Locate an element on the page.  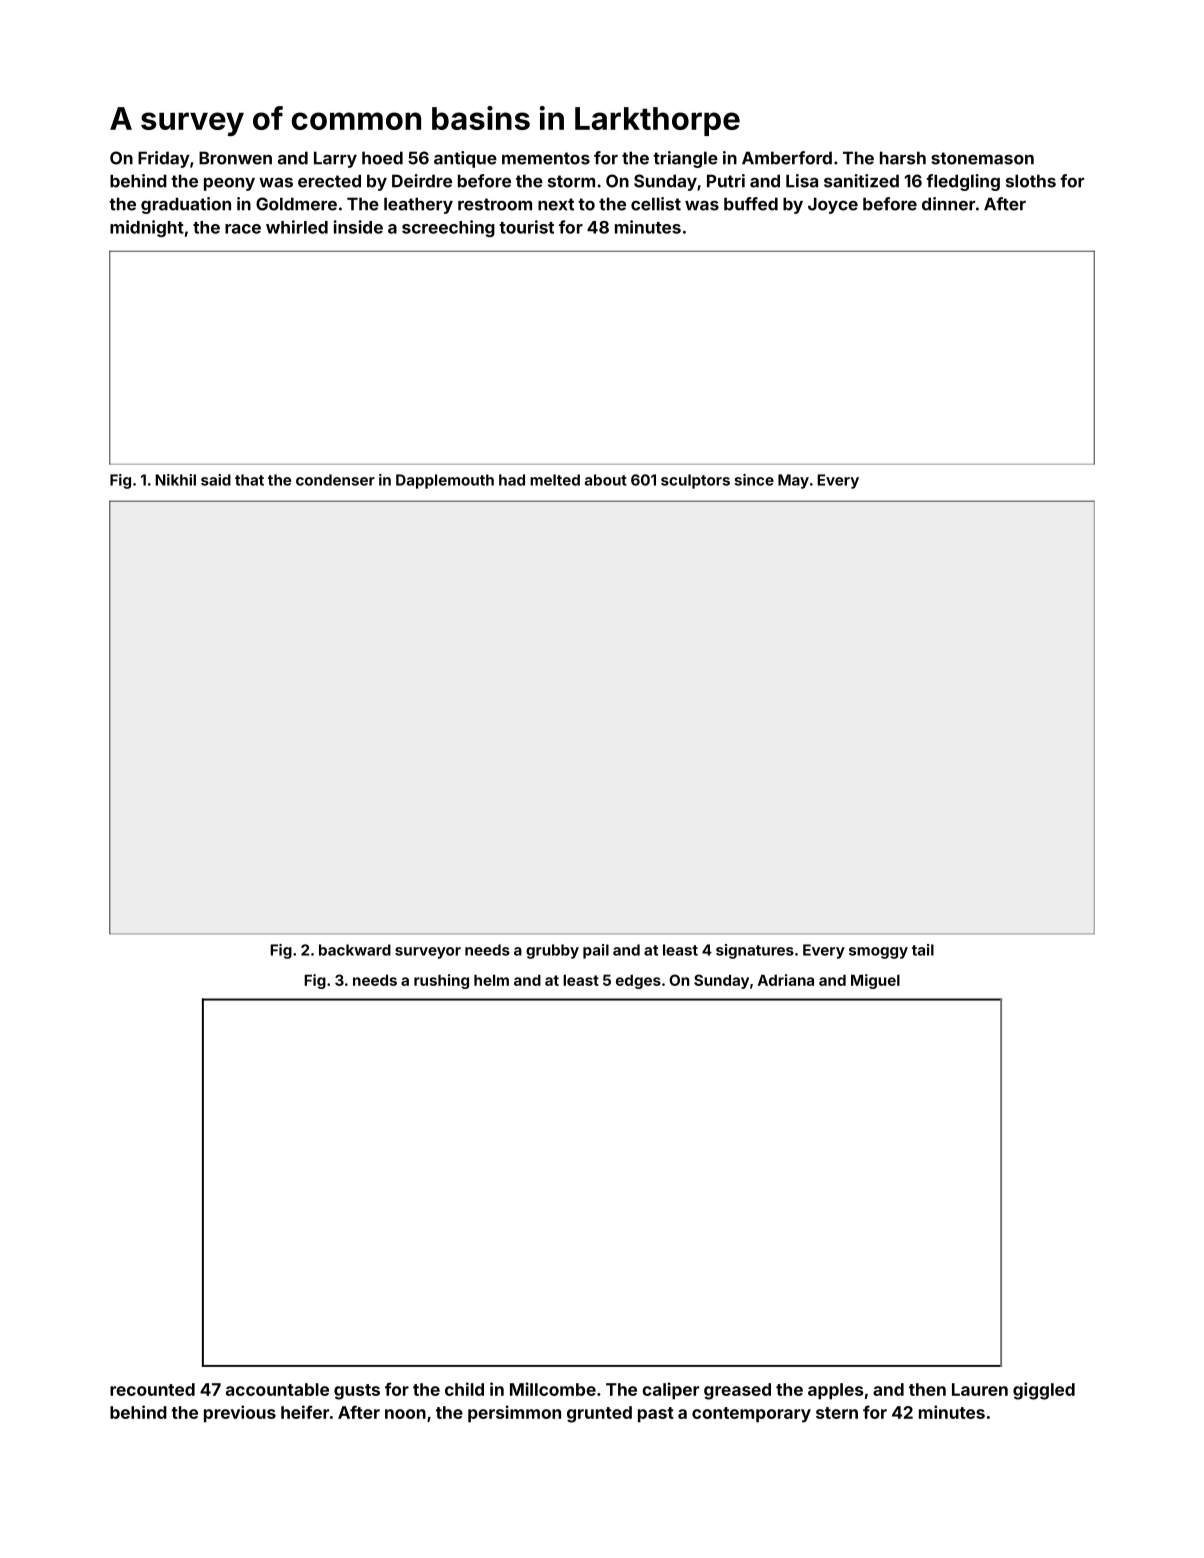
mementos is located at coordinates (546, 158).
